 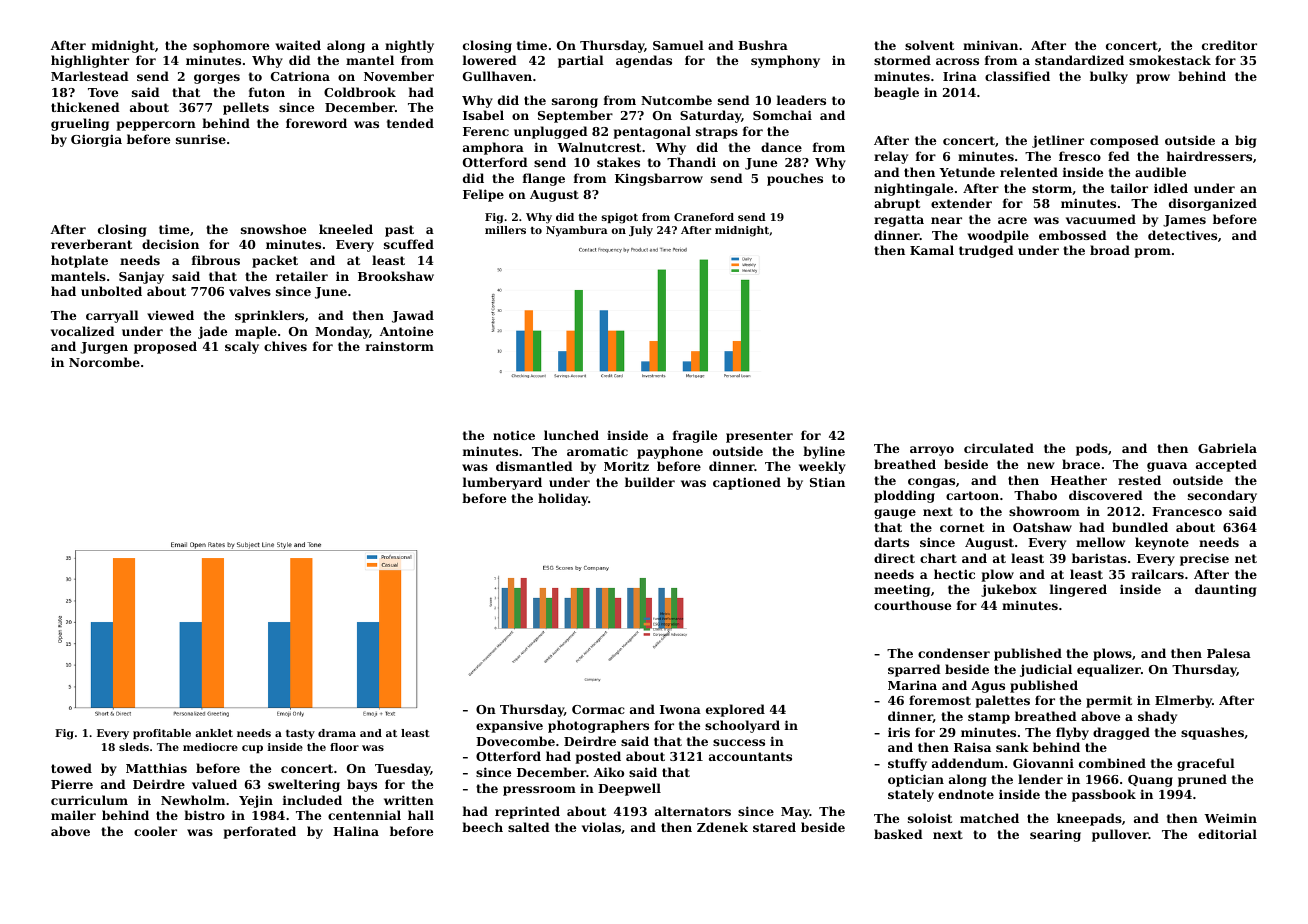 I want to click on Jurgen, so click(x=104, y=348).
